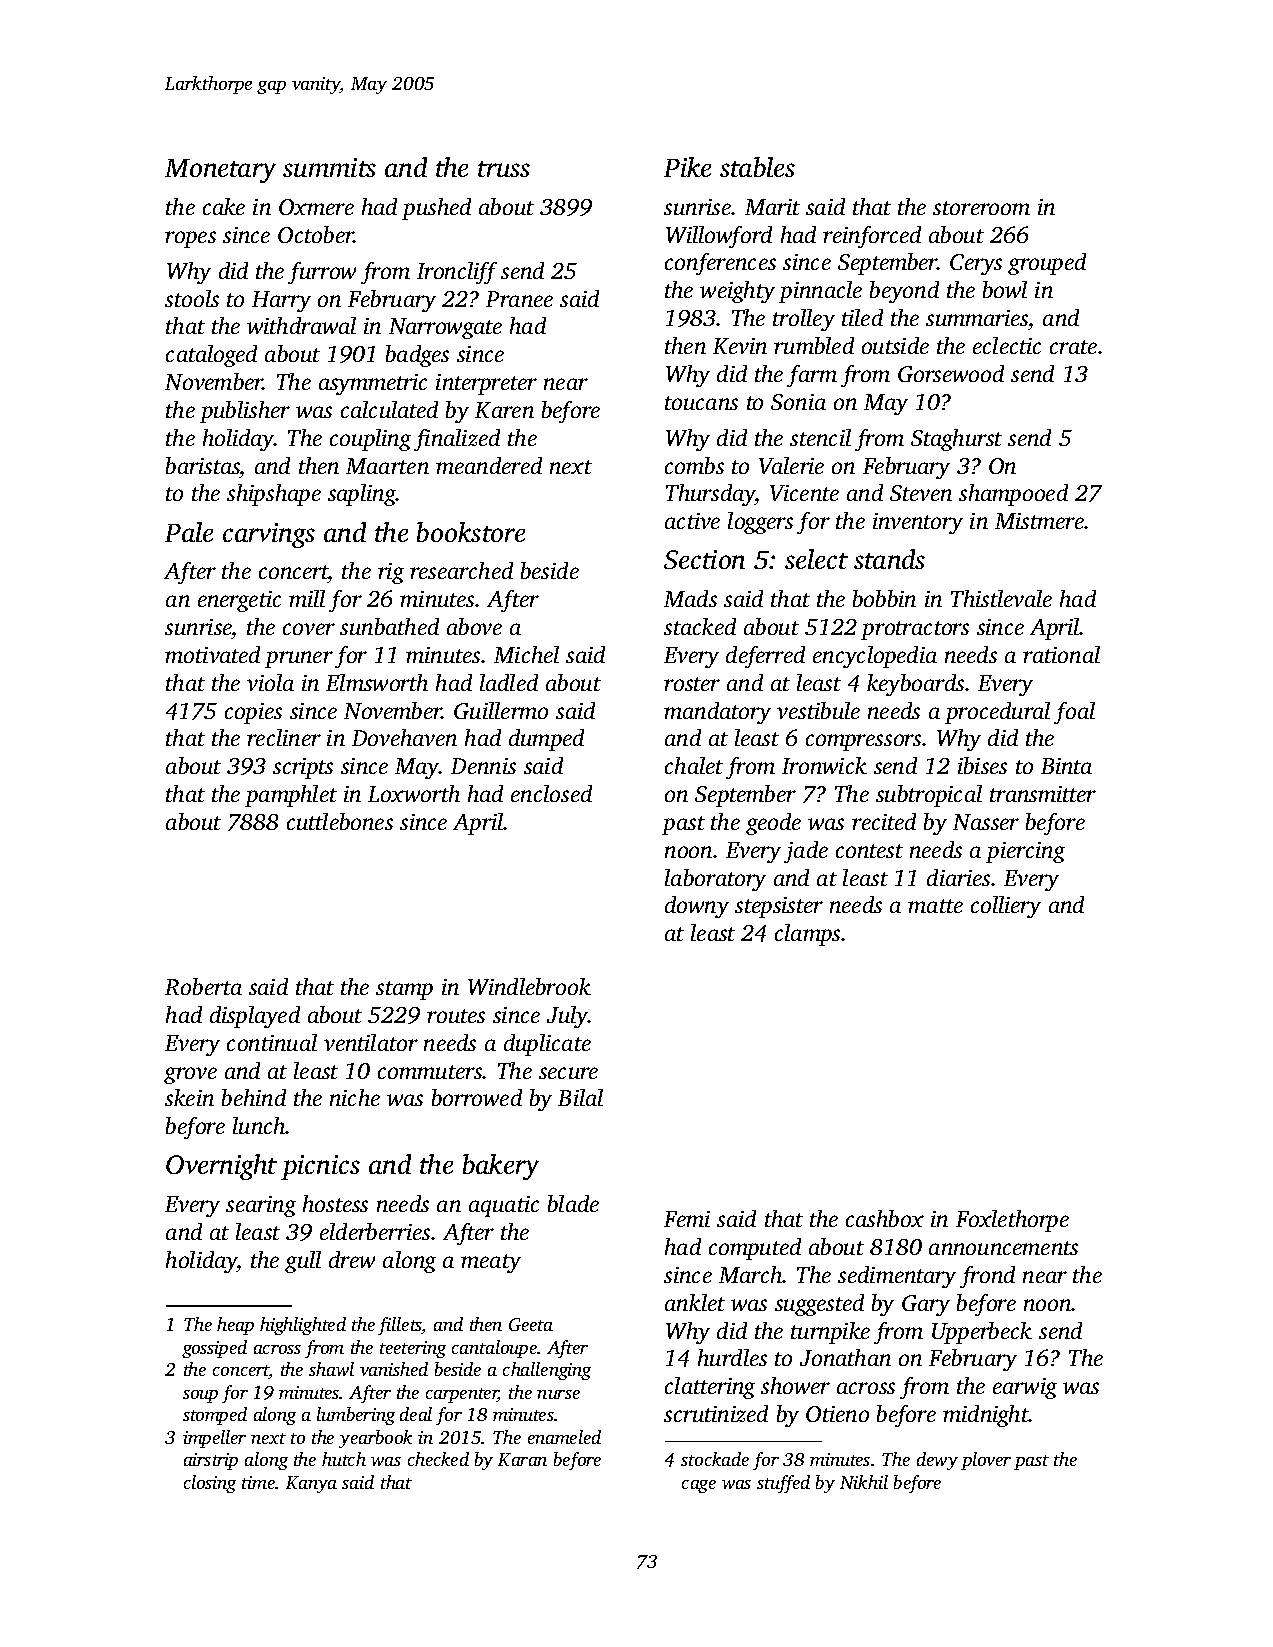 The height and width of the screenshot is (1647, 1273). Describe the element at coordinates (699, 1486) in the screenshot. I see `cage` at that location.
